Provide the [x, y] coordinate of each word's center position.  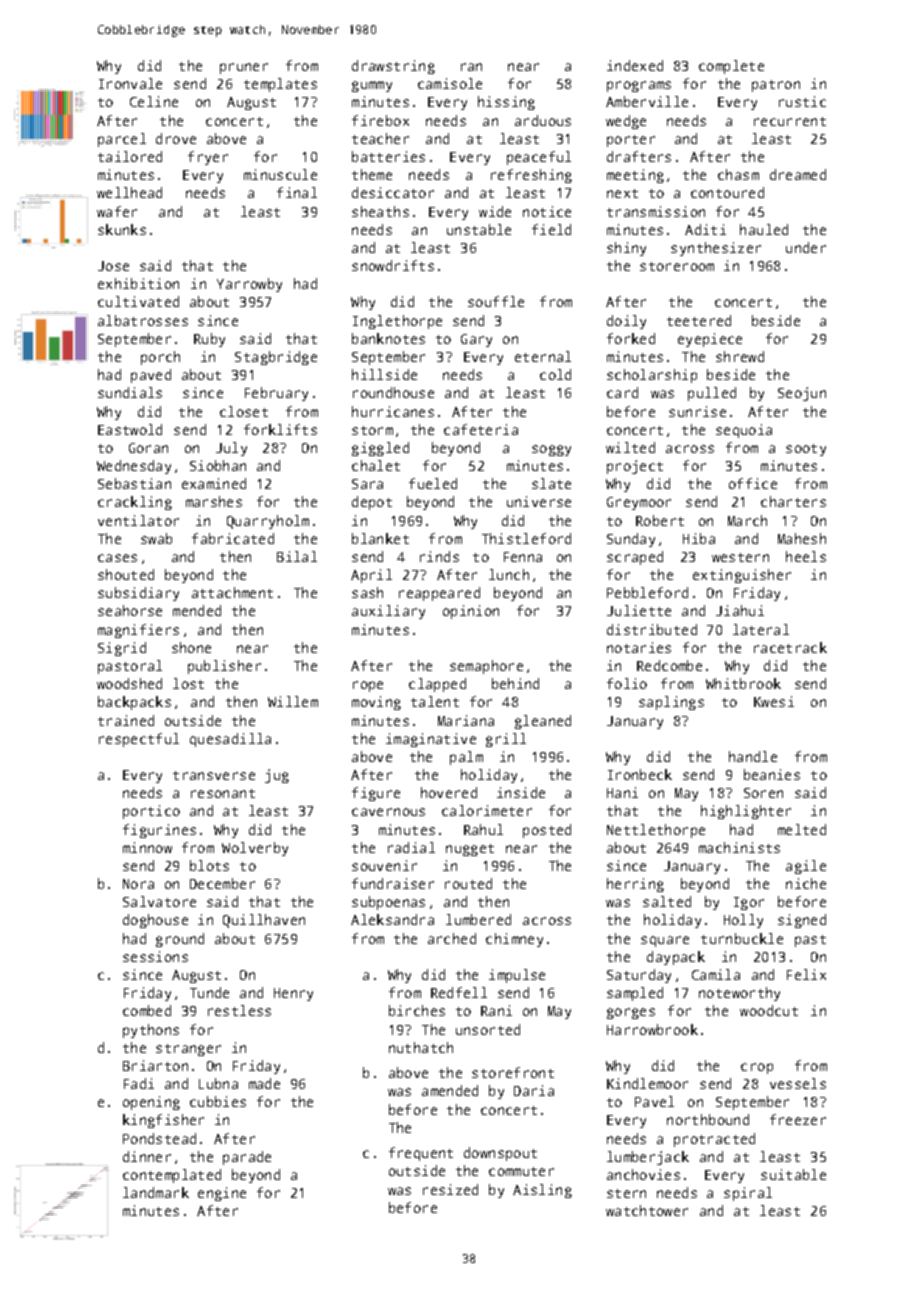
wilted [630, 447]
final [297, 192]
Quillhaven [264, 921]
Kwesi [774, 701]
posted [547, 831]
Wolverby [255, 849]
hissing [506, 103]
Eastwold [130, 429]
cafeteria [481, 429]
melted [802, 829]
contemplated [172, 1176]
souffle [496, 301]
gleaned [543, 722]
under [806, 247]
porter [631, 141]
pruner [244, 68]
